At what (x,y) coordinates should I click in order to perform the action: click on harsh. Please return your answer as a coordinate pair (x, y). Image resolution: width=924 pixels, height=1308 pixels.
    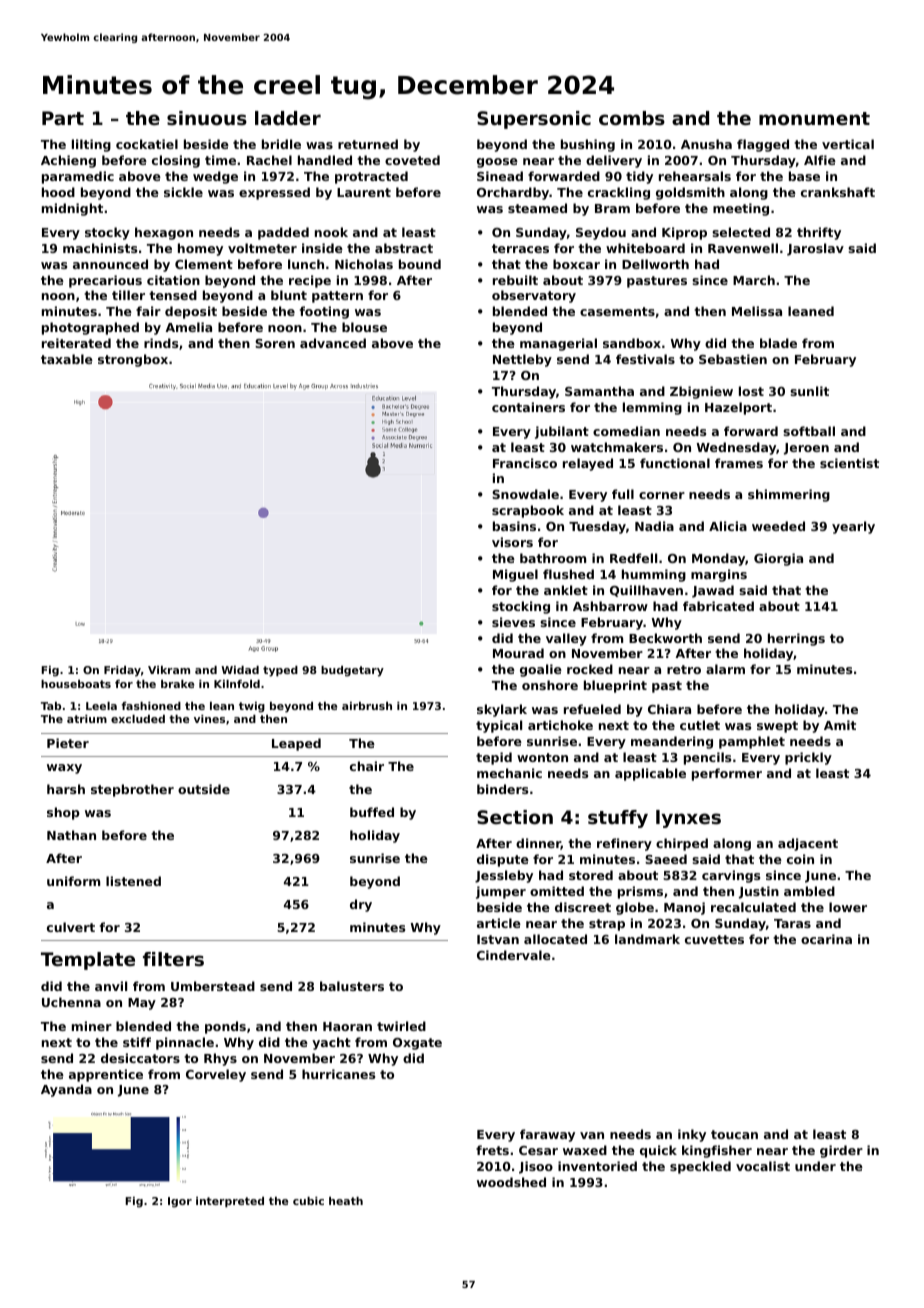
    Looking at the image, I should click on (66, 789).
